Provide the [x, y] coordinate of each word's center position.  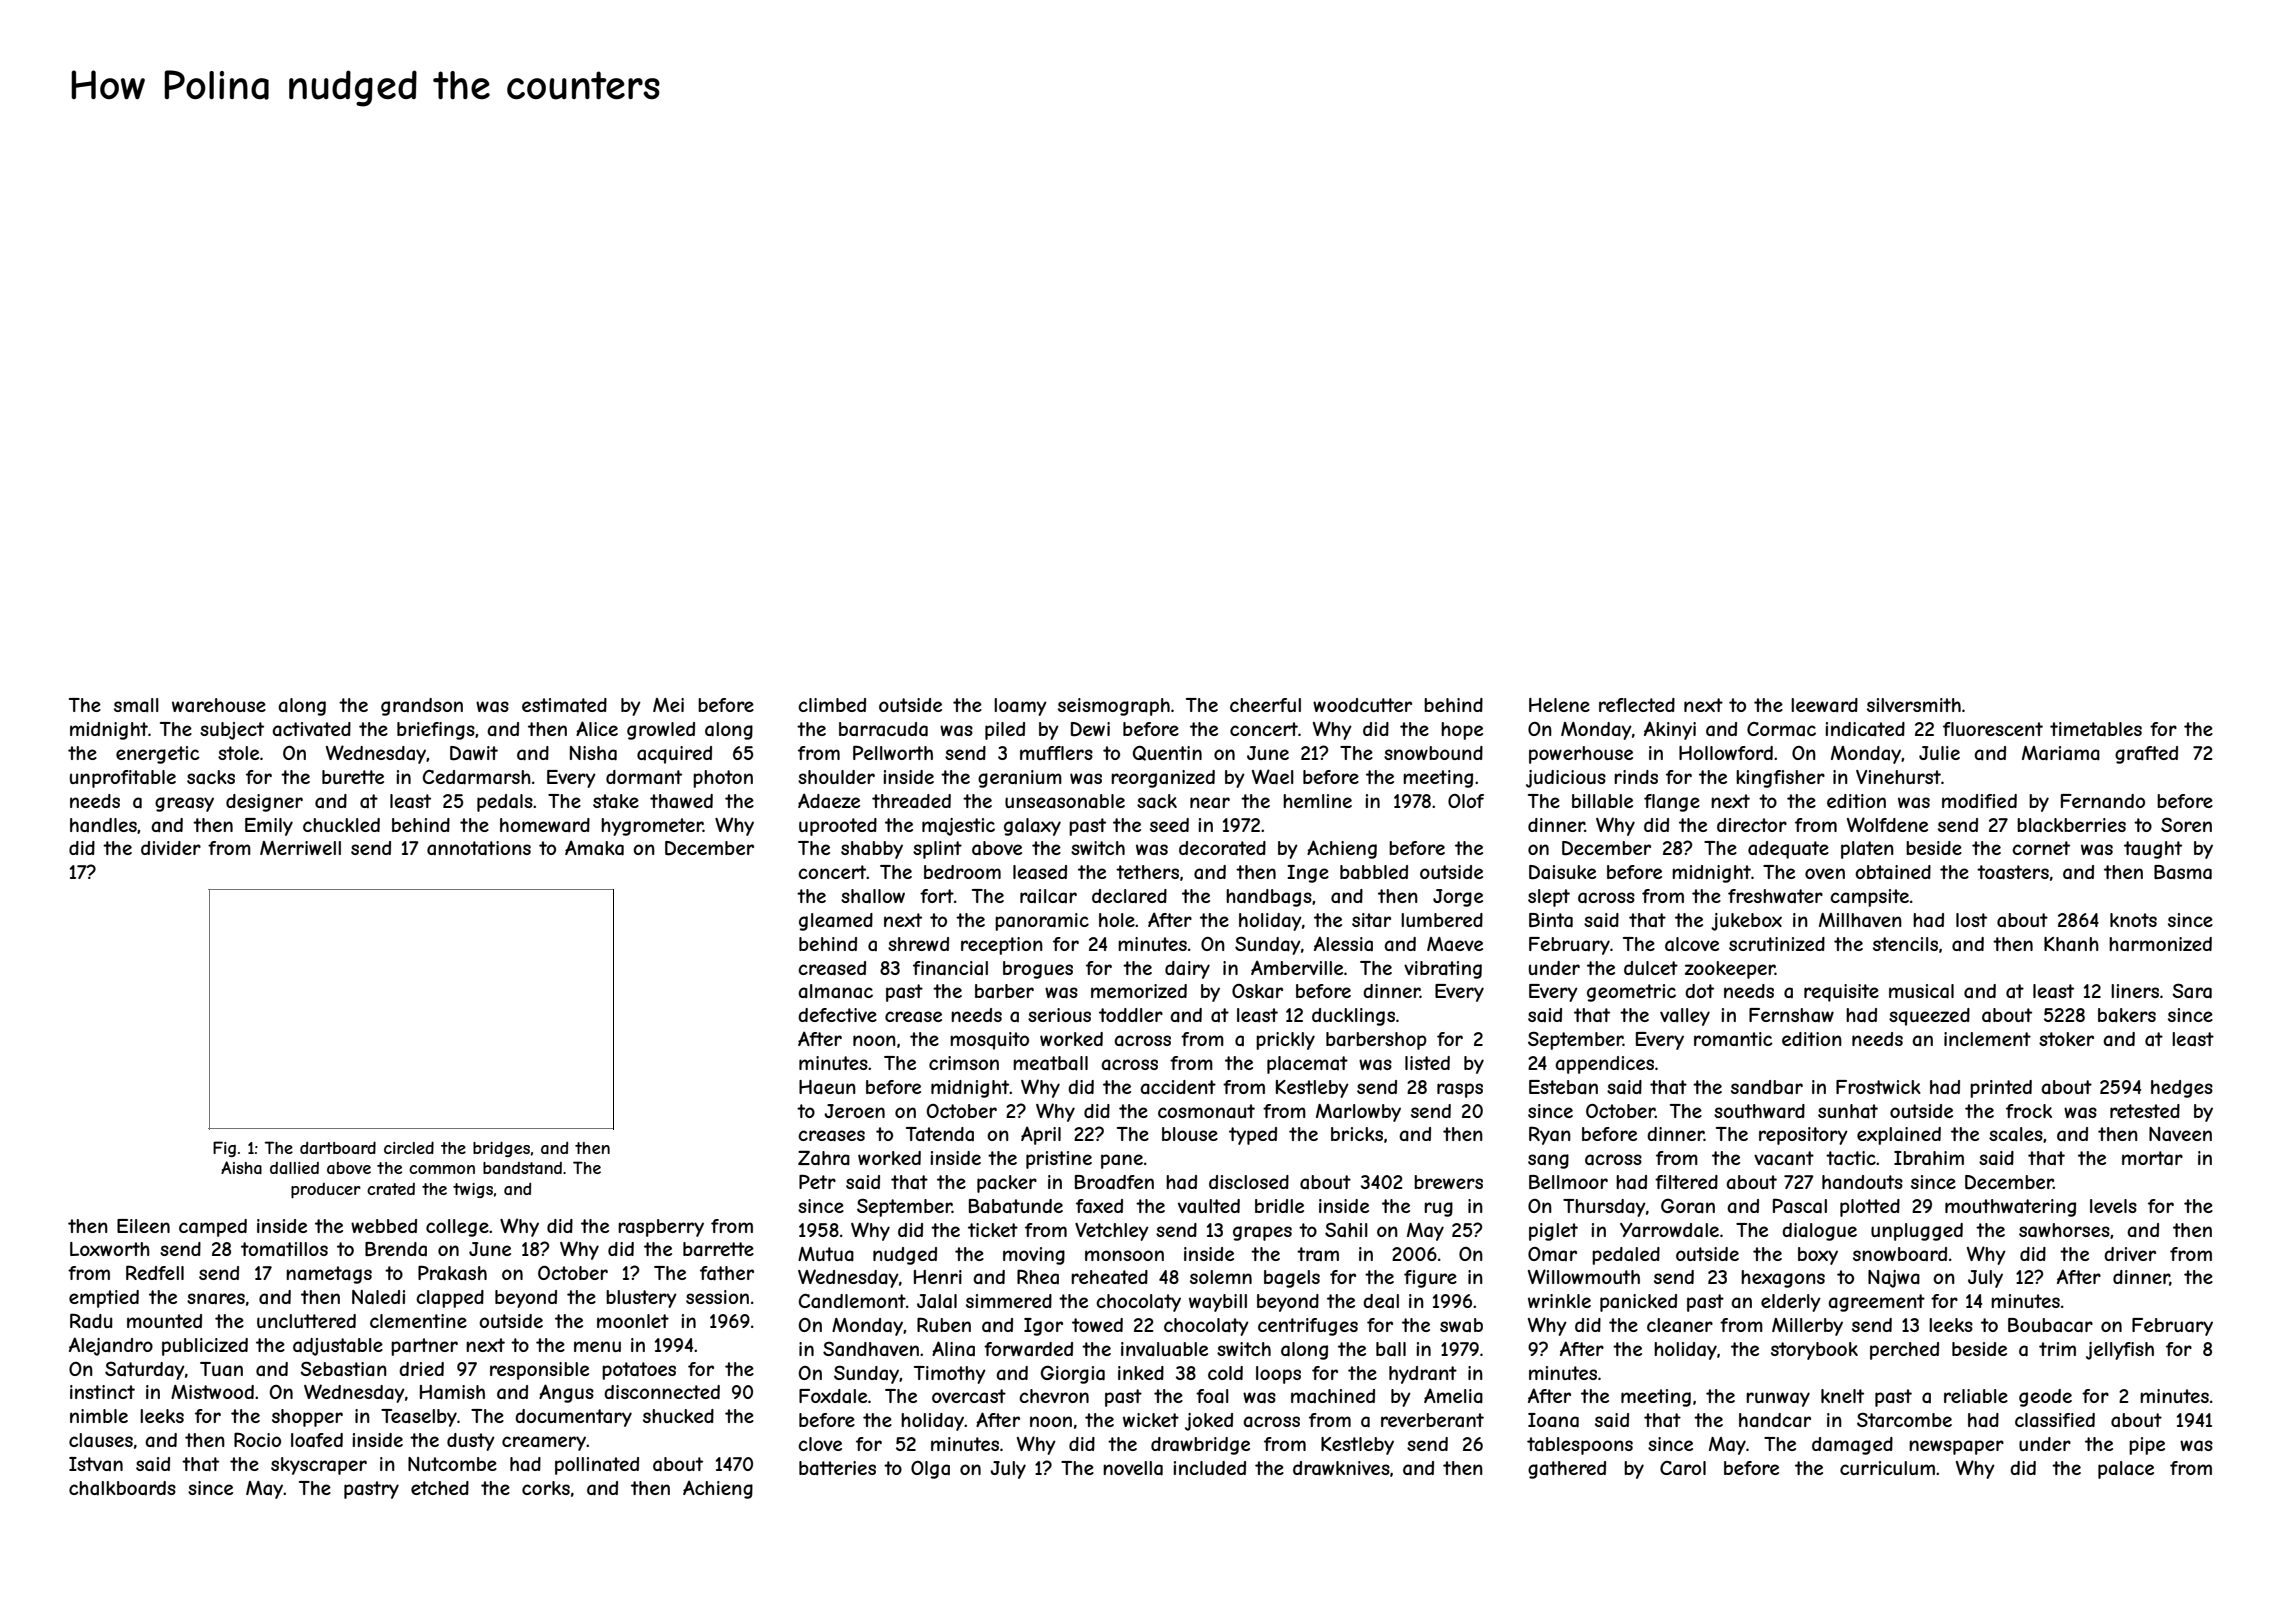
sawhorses [2064, 1230]
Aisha [241, 1167]
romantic [1733, 1039]
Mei [668, 705]
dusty [471, 1442]
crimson [964, 1063]
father [727, 1273]
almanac [835, 991]
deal [1381, 1301]
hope [1462, 731]
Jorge [1458, 898]
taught [2153, 850]
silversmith [1914, 705]
